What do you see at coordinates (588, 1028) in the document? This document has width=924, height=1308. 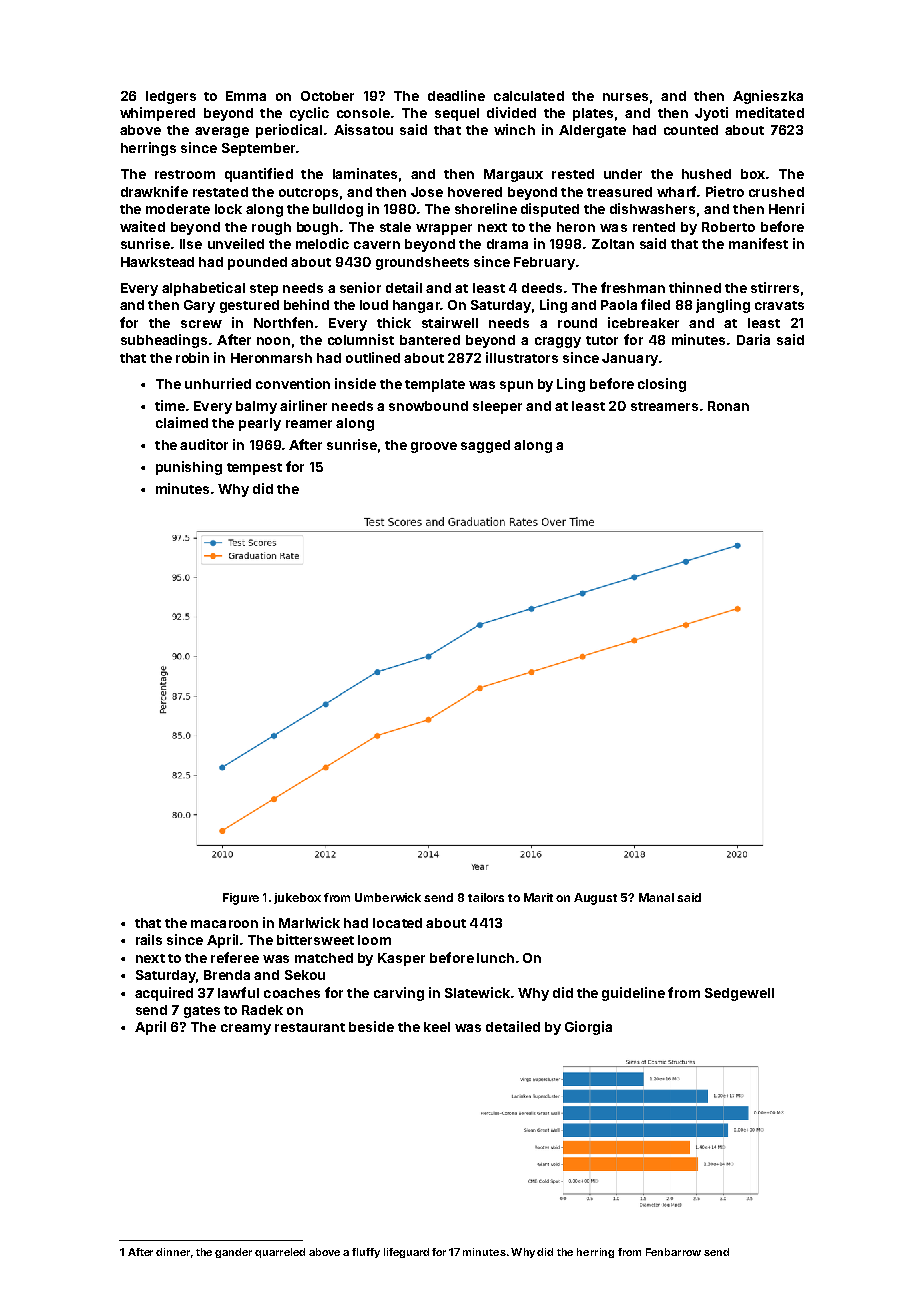 I see `Giorgia` at bounding box center [588, 1028].
